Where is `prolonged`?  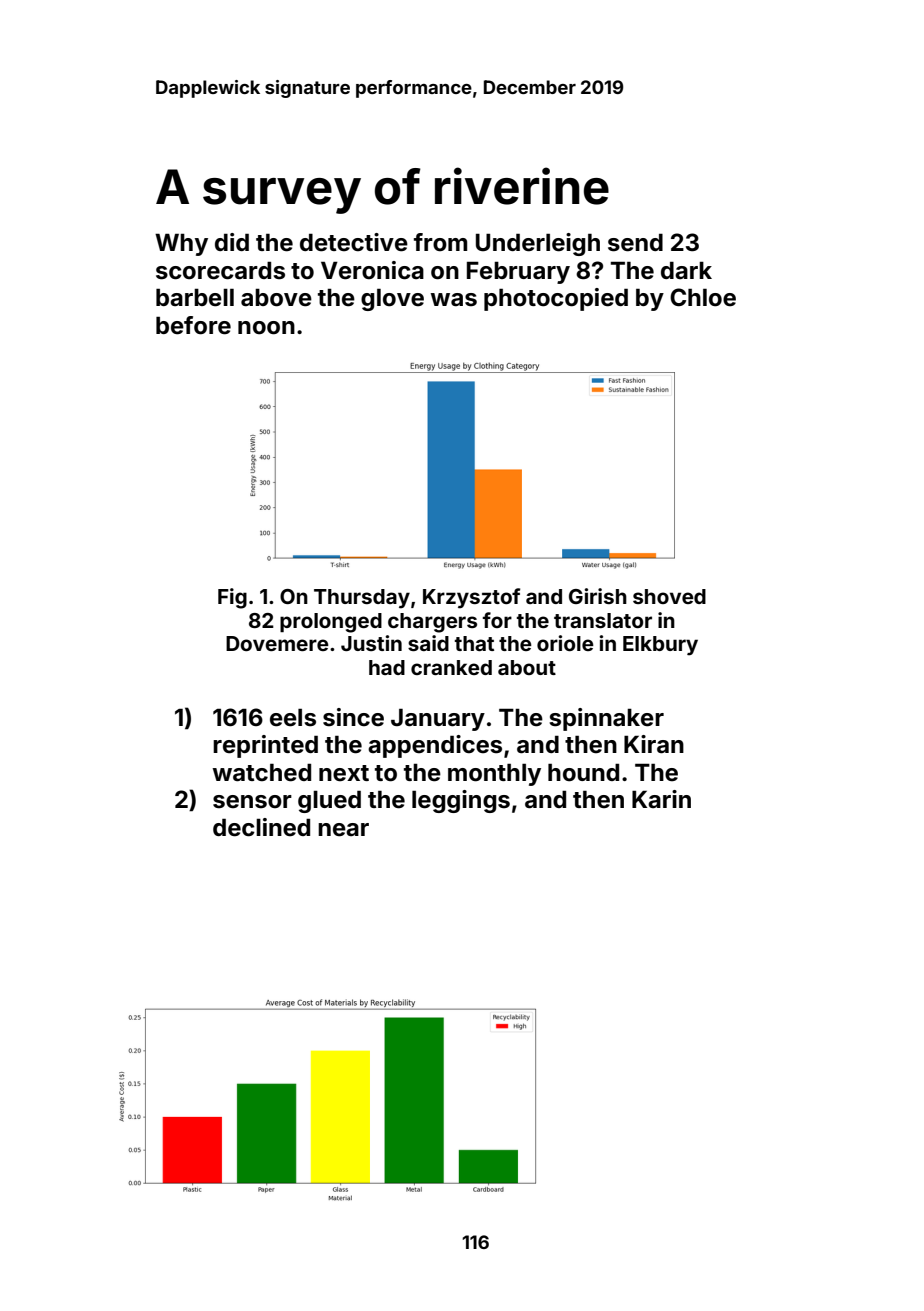
prolonged is located at coordinates (331, 623).
